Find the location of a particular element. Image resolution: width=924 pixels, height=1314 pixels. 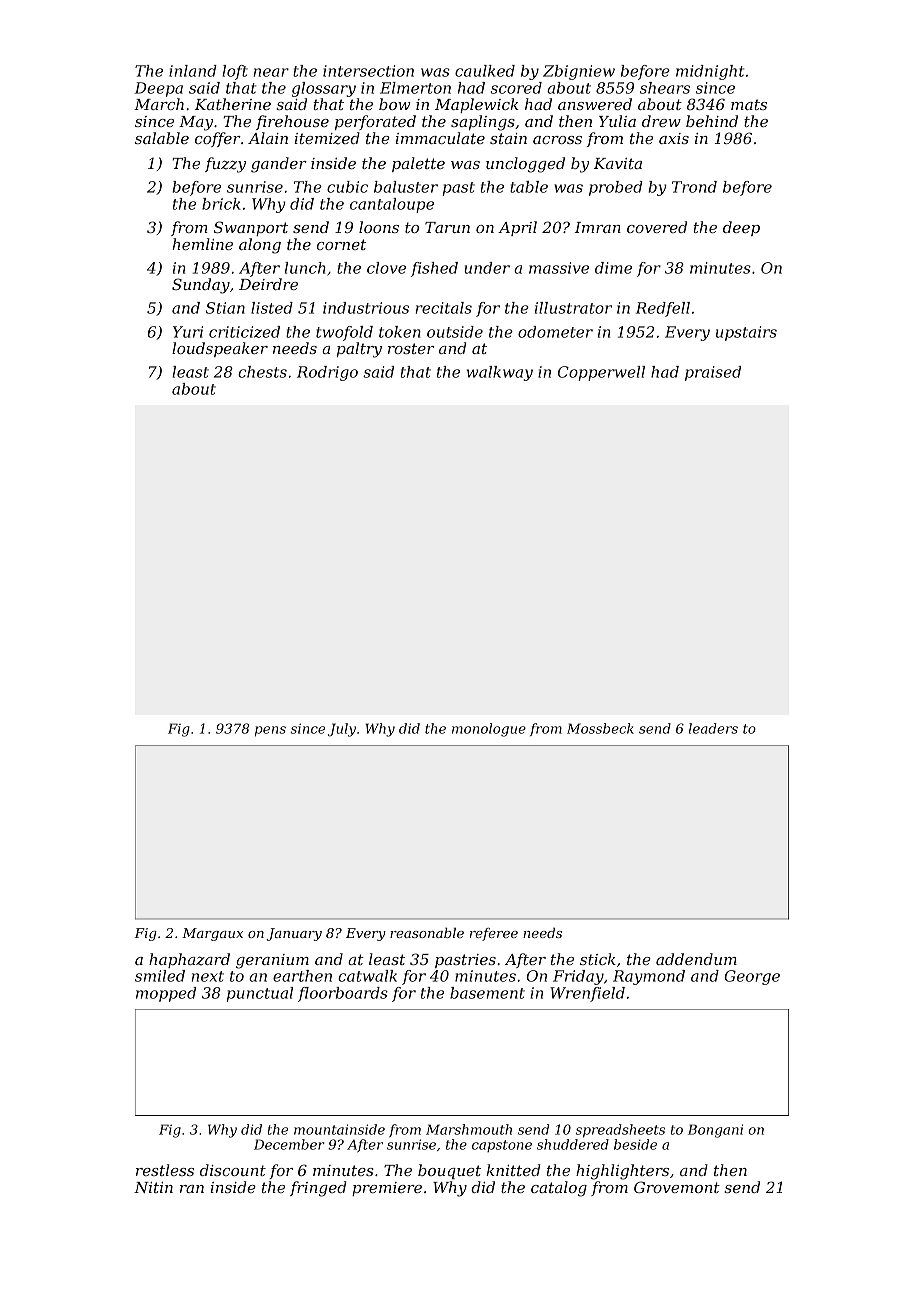

Nitin is located at coordinates (153, 1187).
